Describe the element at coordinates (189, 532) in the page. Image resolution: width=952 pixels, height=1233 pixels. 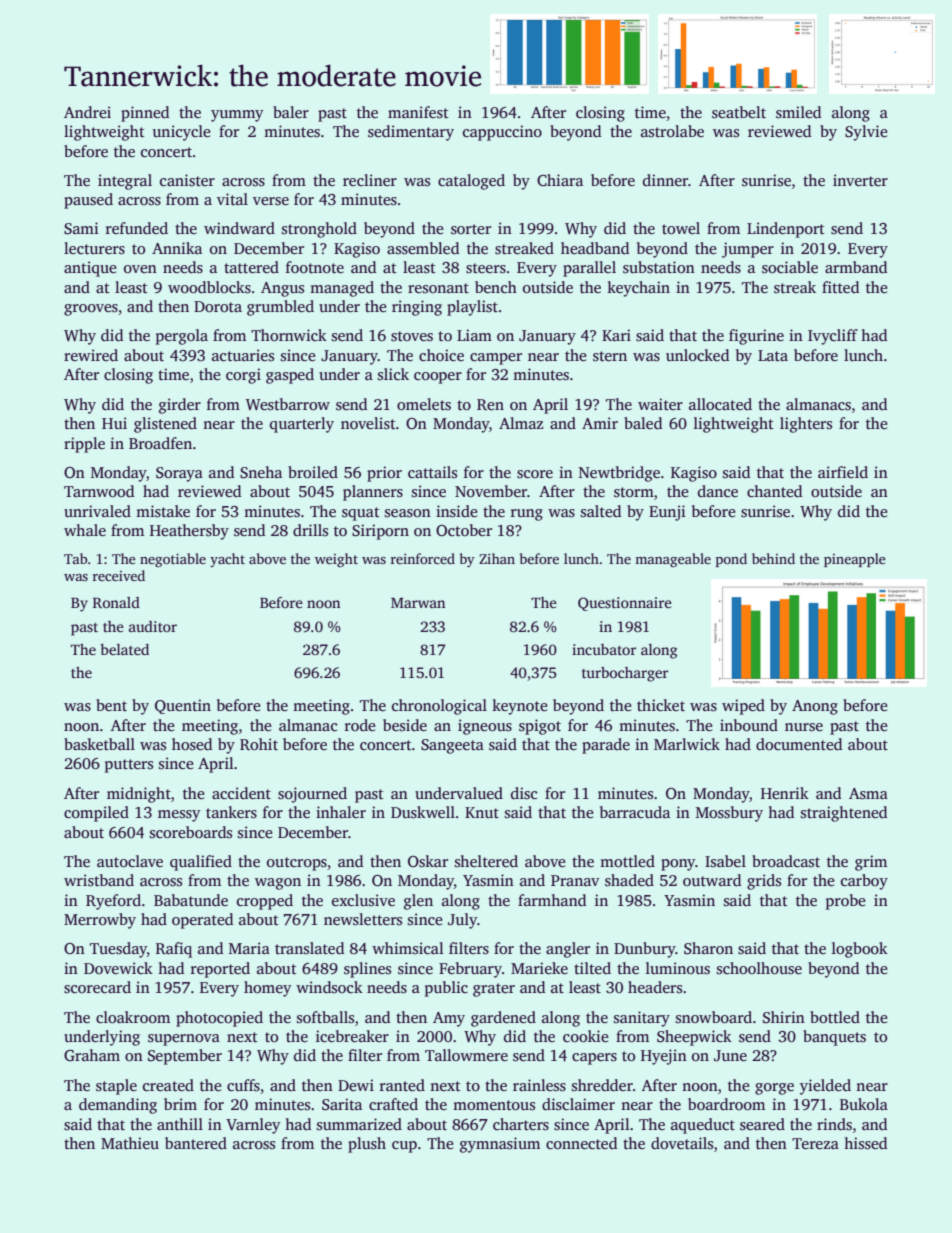
I see `Heathersby` at that location.
